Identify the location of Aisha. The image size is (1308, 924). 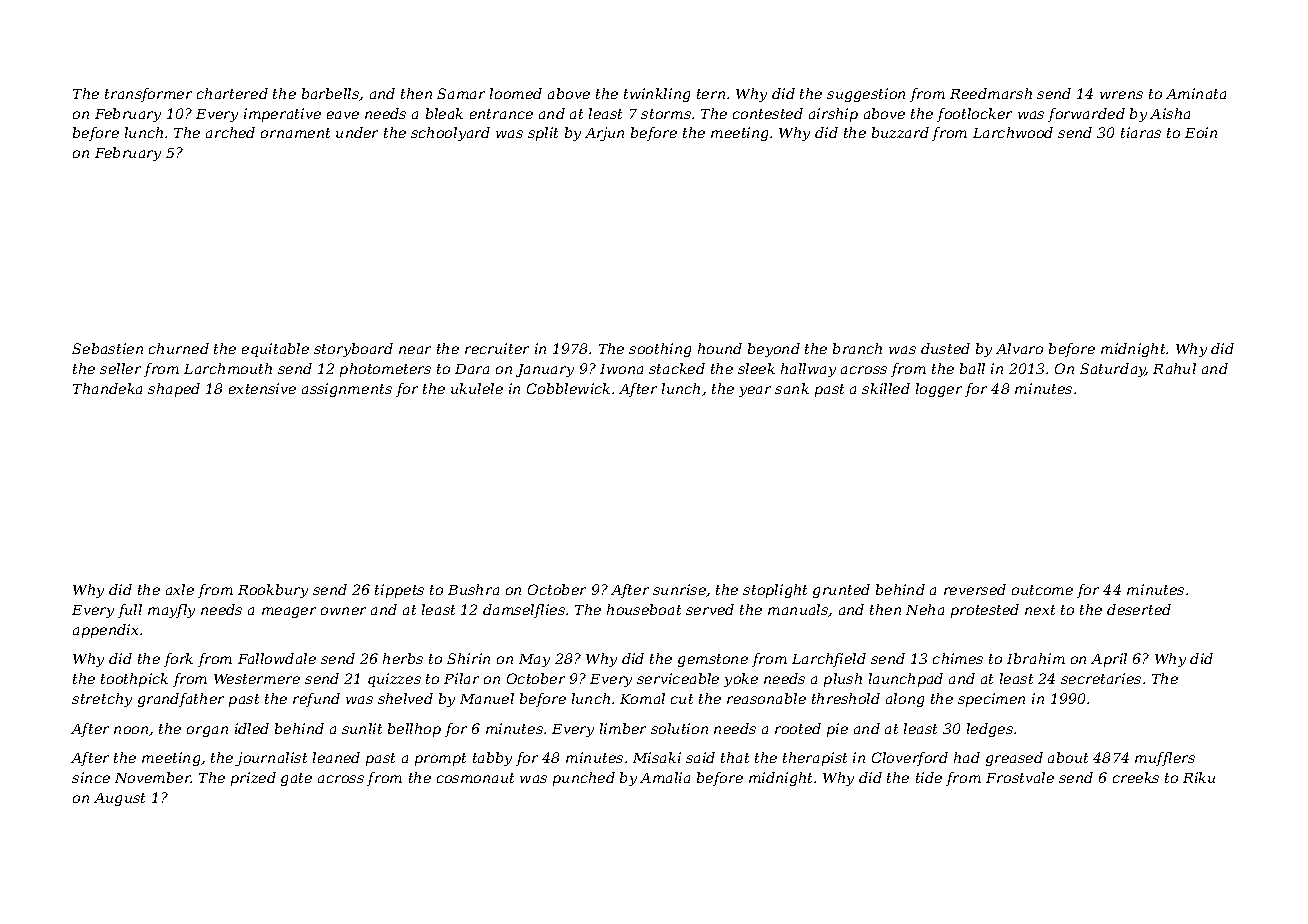
(1170, 113).
